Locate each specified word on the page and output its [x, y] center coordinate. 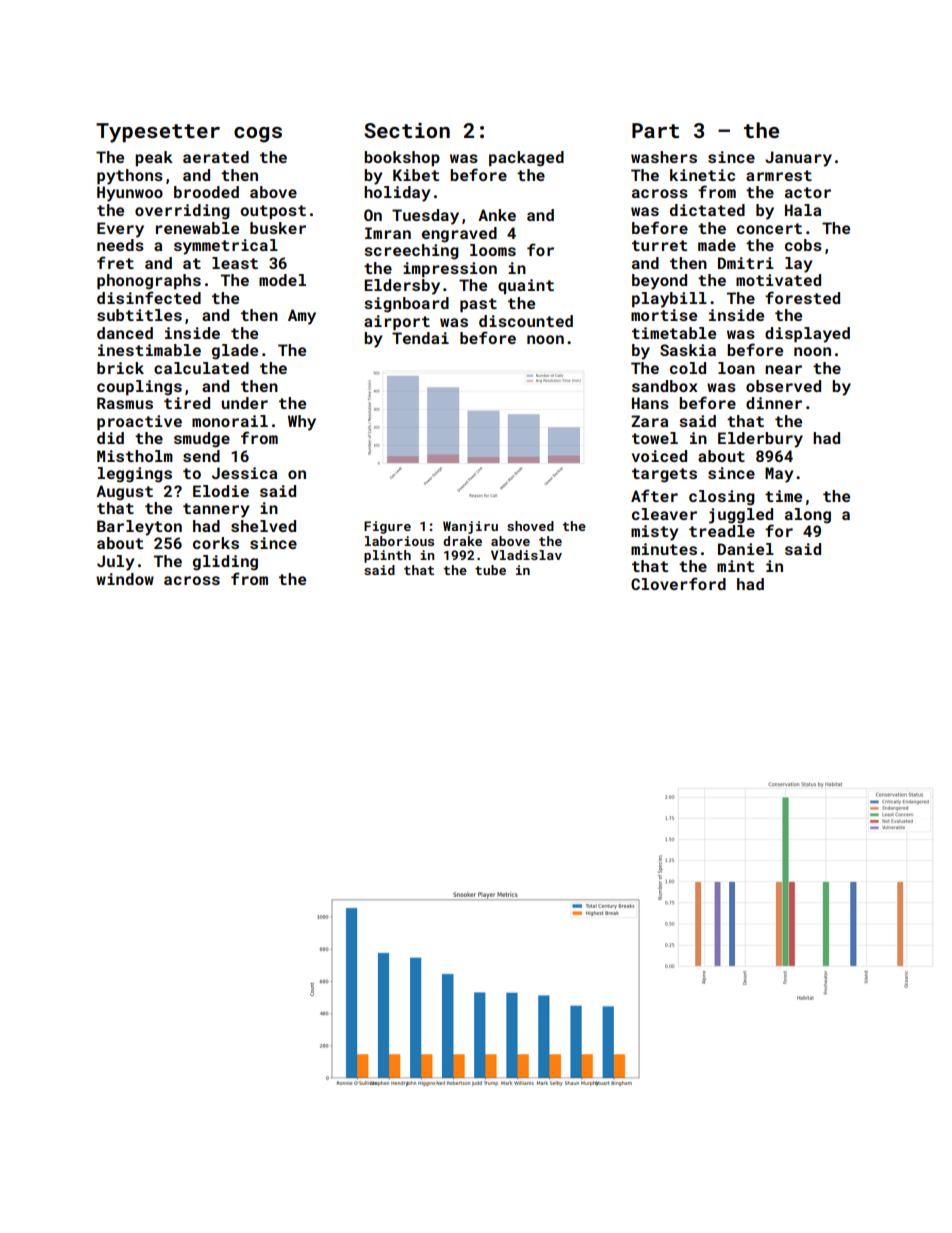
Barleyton [139, 528]
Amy [302, 317]
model [282, 280]
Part [655, 130]
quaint [526, 286]
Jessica [244, 473]
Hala [803, 210]
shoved [530, 526]
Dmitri [746, 263]
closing [722, 498]
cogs [258, 135]
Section [407, 130]
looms [493, 250]
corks [216, 543]
